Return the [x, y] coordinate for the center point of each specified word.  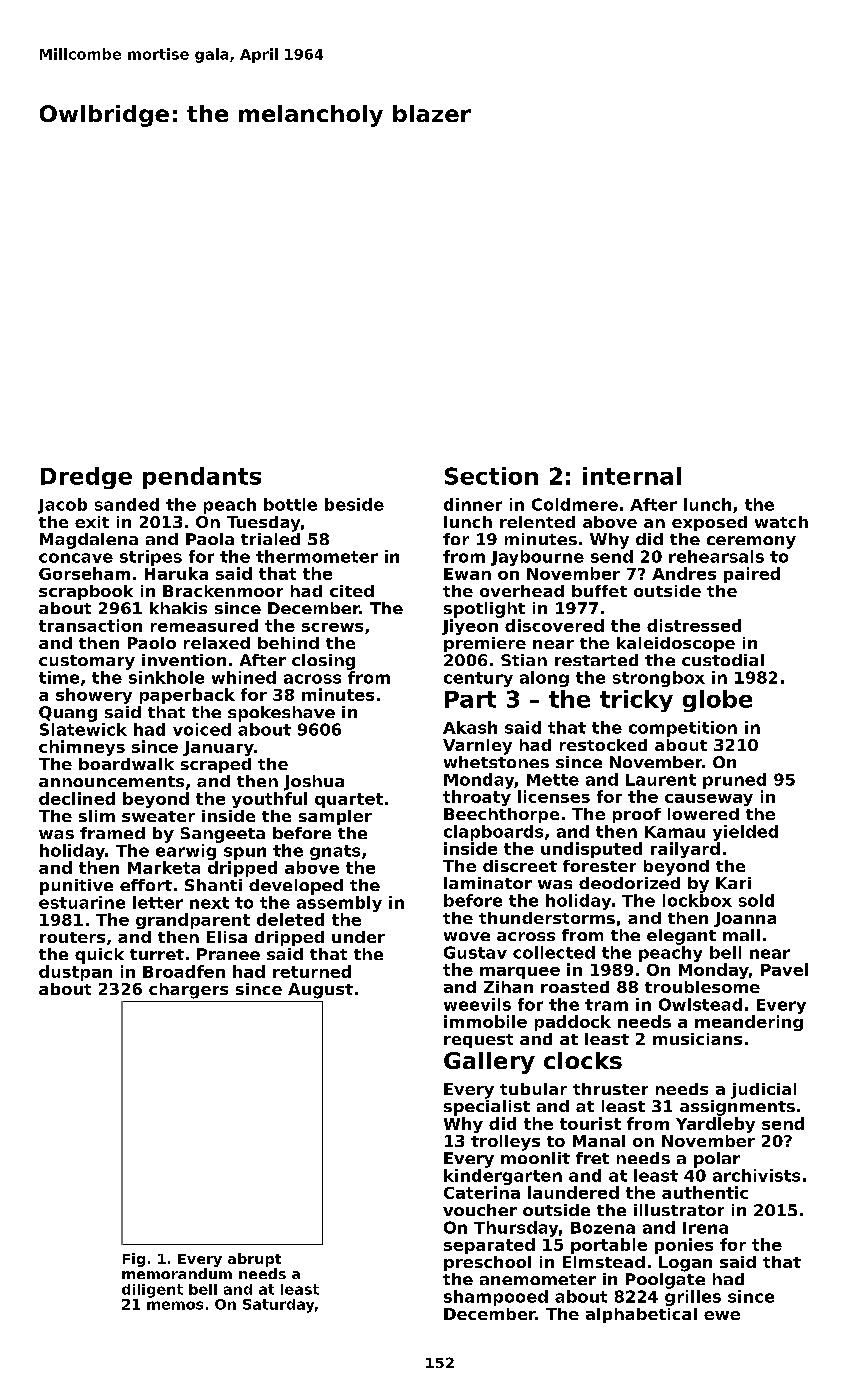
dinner [473, 504]
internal [632, 476]
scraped [216, 765]
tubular [533, 1089]
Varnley [477, 747]
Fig [134, 1260]
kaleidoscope [676, 644]
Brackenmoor [223, 591]
